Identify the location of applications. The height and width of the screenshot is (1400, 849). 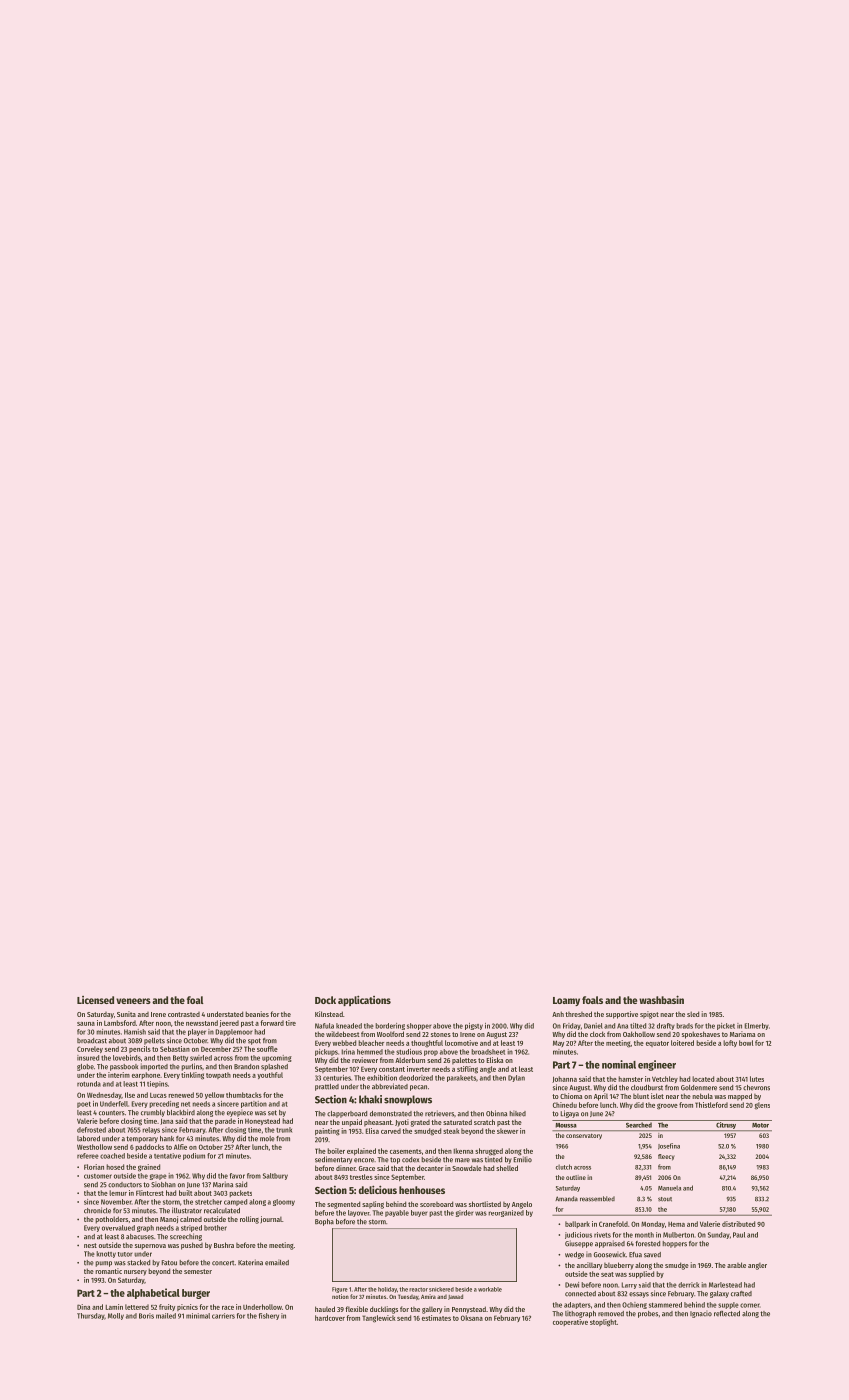
(364, 1000).
